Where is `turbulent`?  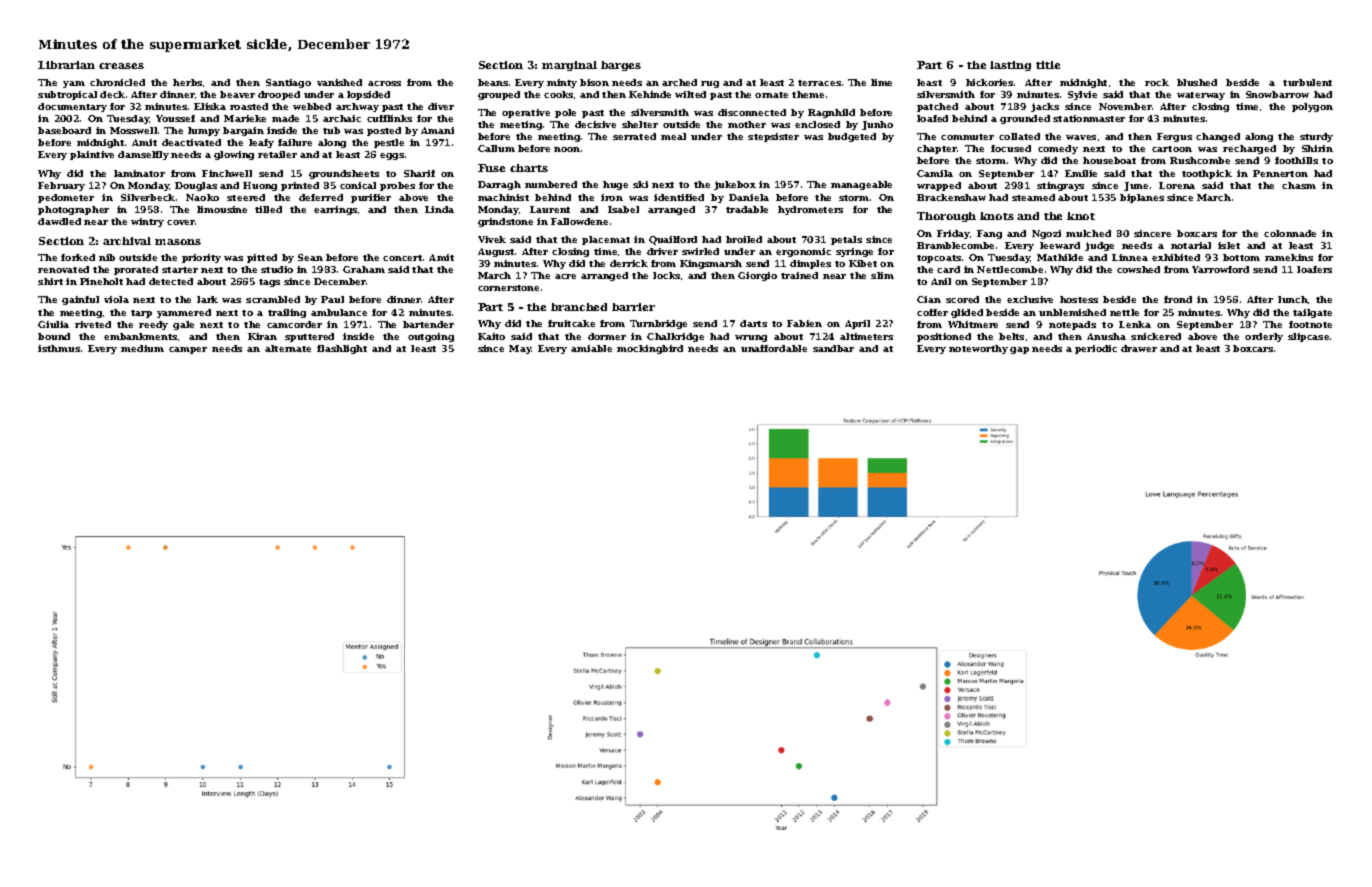
turbulent is located at coordinates (1307, 82).
